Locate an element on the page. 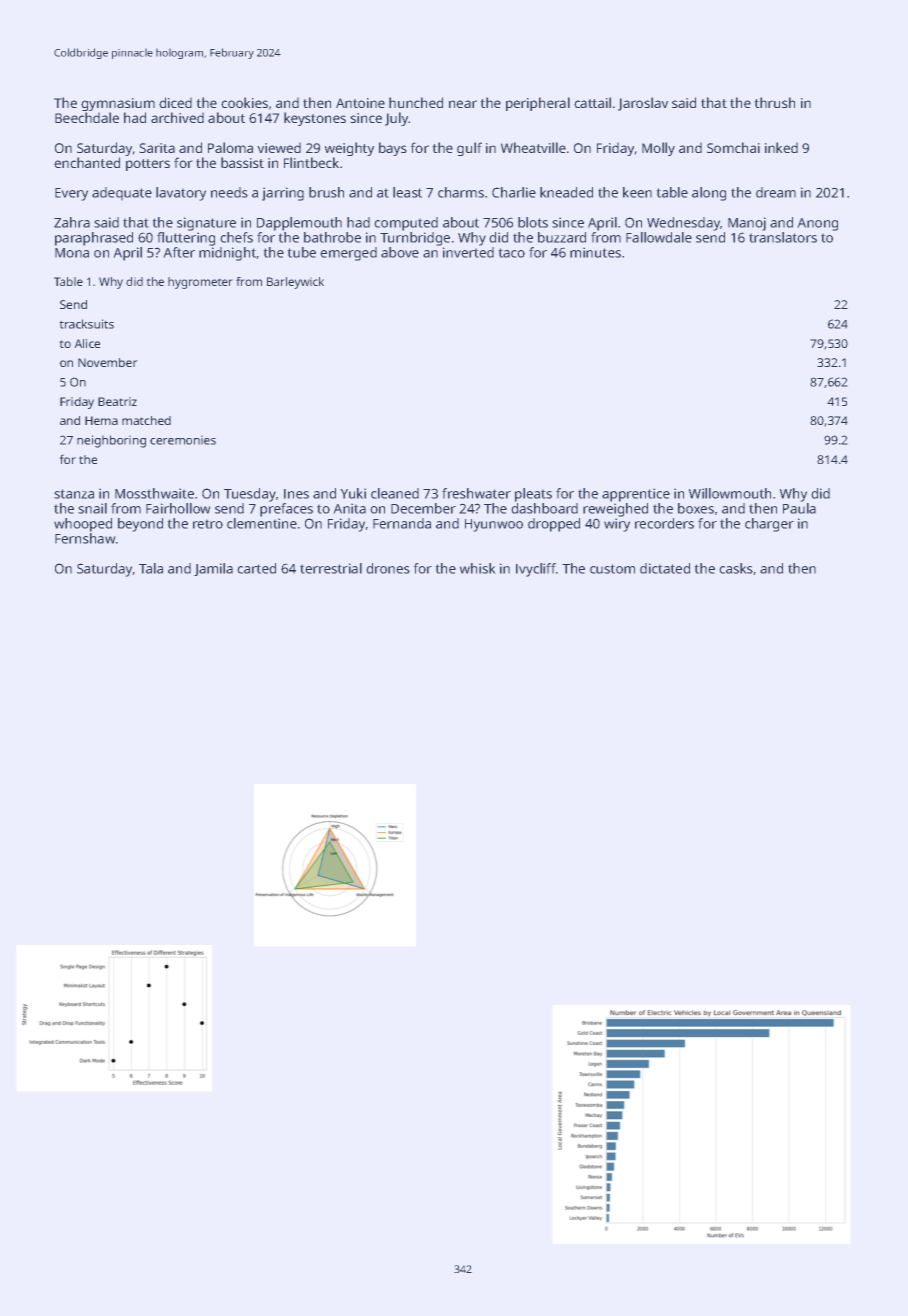 The height and width of the document is (1316, 908). inverted is located at coordinates (468, 252).
